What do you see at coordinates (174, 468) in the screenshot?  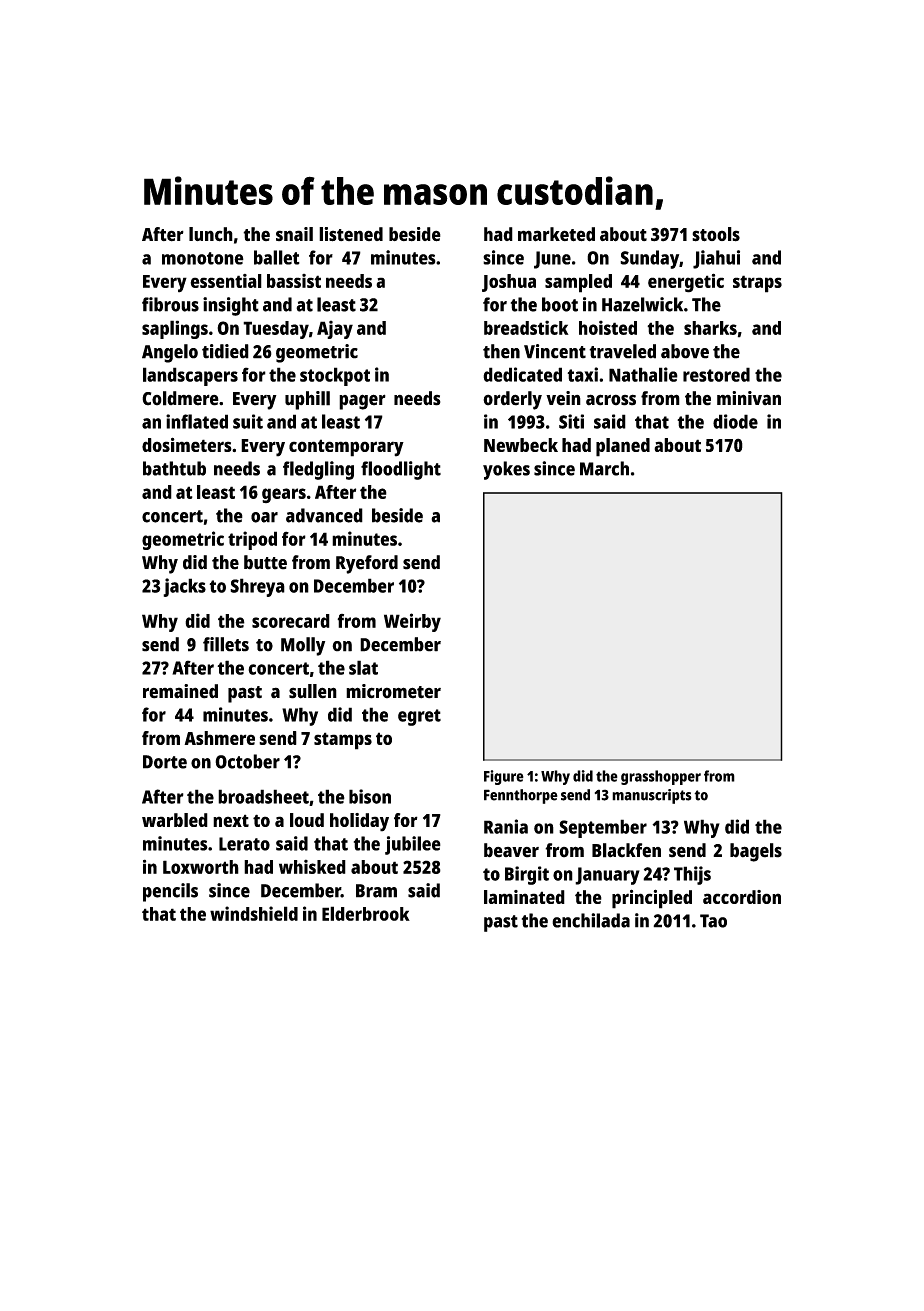 I see `bathtub` at bounding box center [174, 468].
